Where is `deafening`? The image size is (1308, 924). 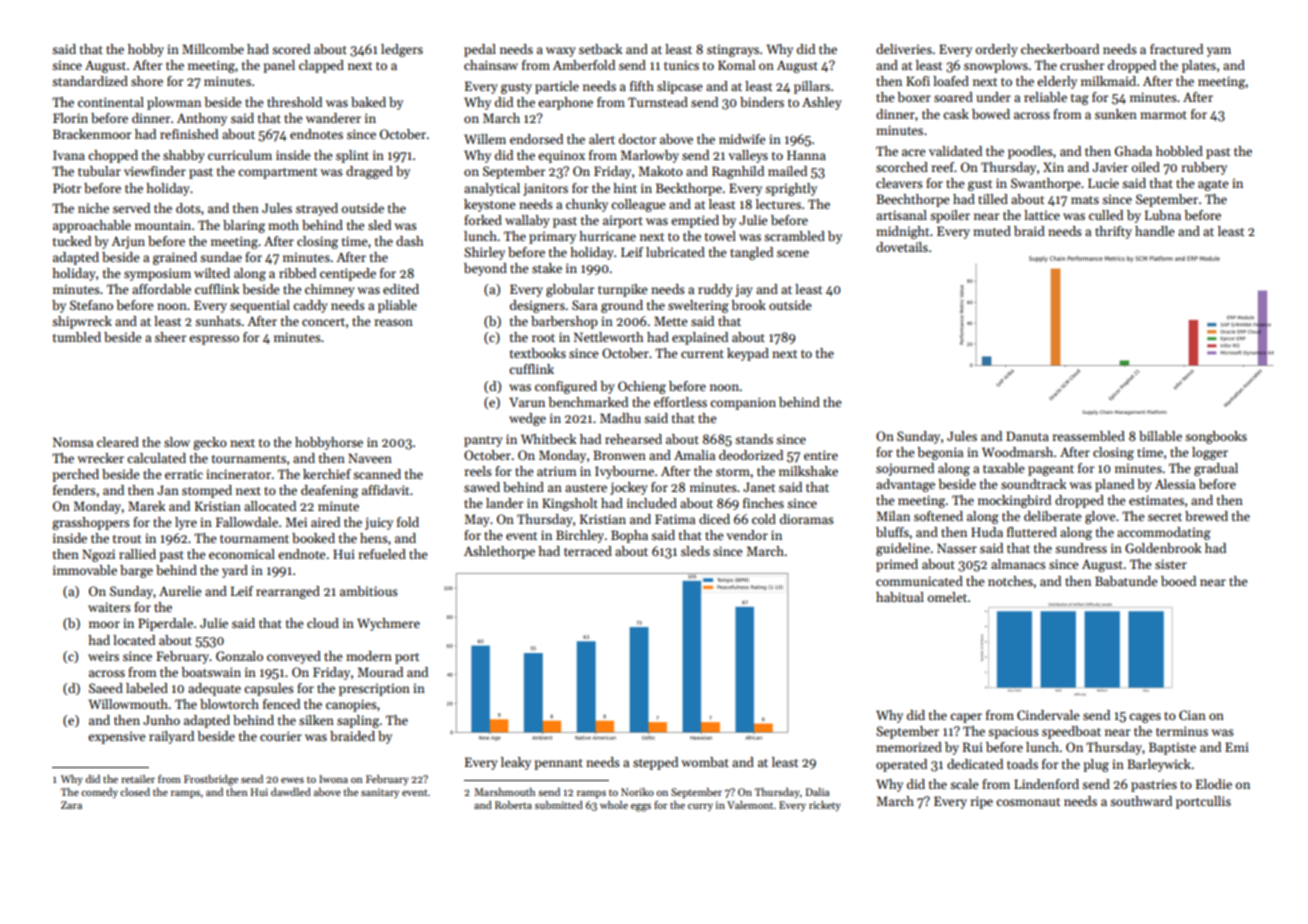 deafening is located at coordinates (329, 491).
